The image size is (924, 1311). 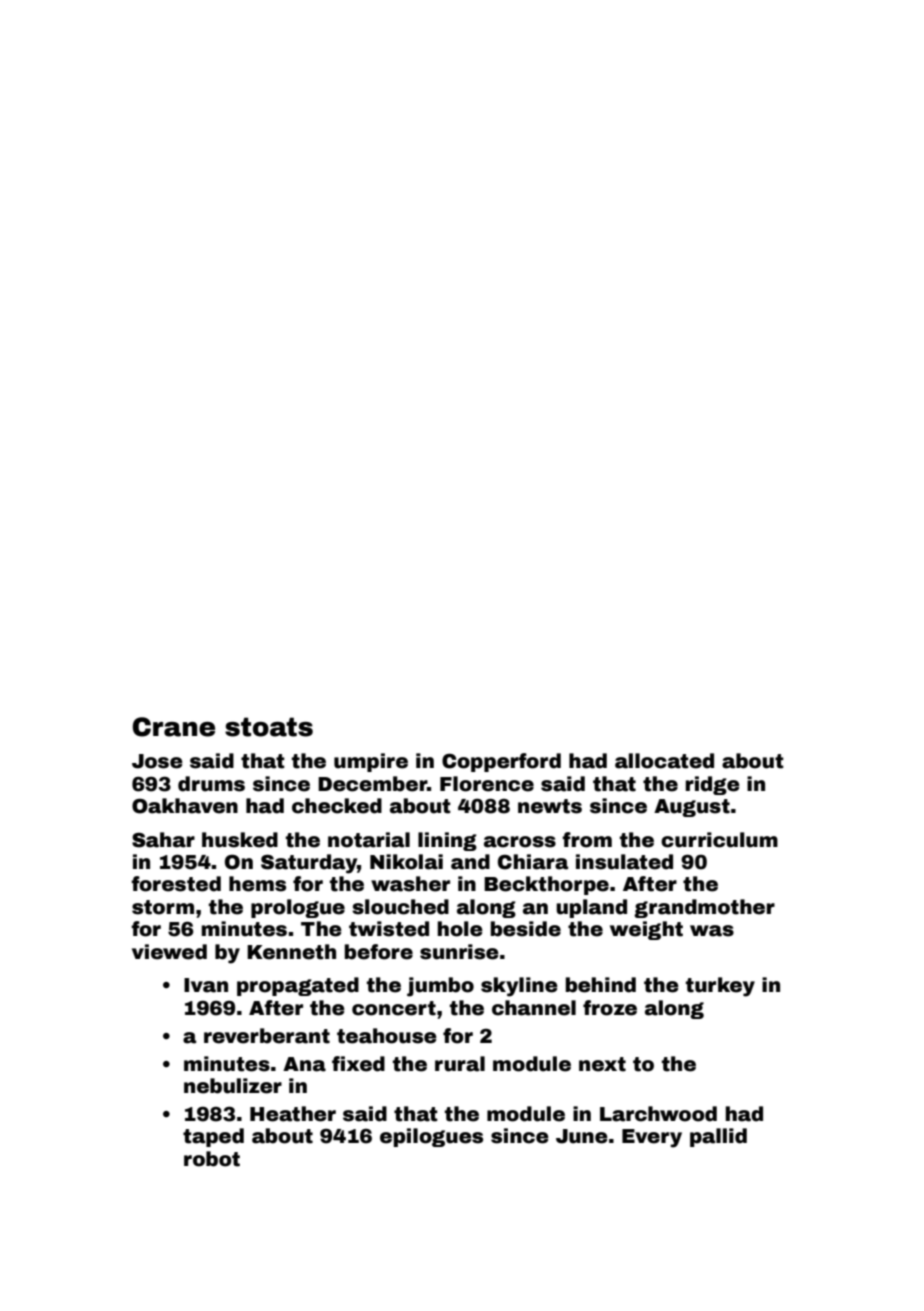 What do you see at coordinates (372, 784) in the document?
I see `December` at bounding box center [372, 784].
